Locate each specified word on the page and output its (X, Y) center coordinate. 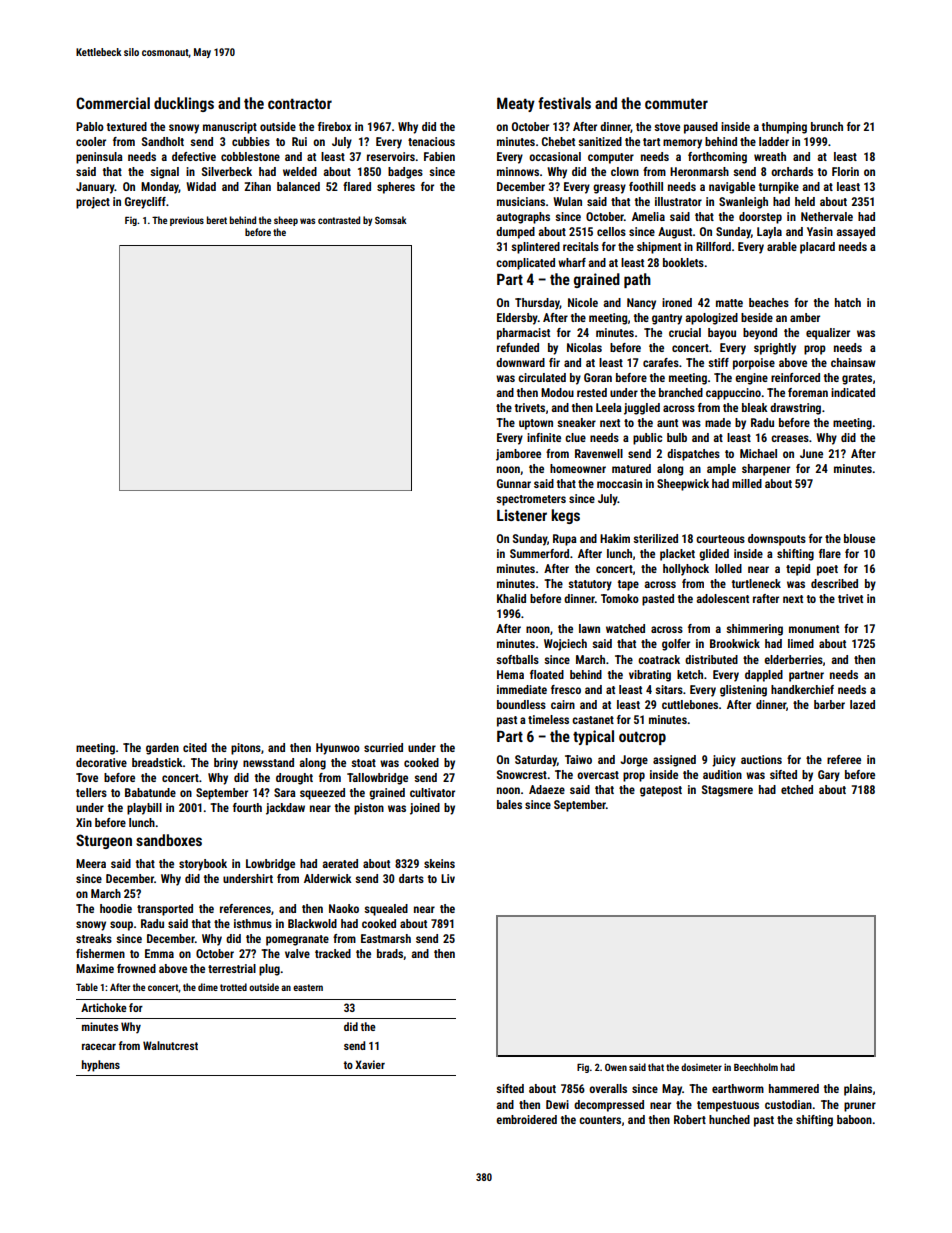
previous (187, 221)
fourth (247, 807)
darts (411, 878)
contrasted (339, 220)
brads (390, 953)
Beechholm (756, 1067)
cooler (91, 141)
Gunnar (514, 483)
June (811, 453)
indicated (853, 392)
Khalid (511, 598)
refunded (518, 347)
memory (682, 144)
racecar (99, 1046)
